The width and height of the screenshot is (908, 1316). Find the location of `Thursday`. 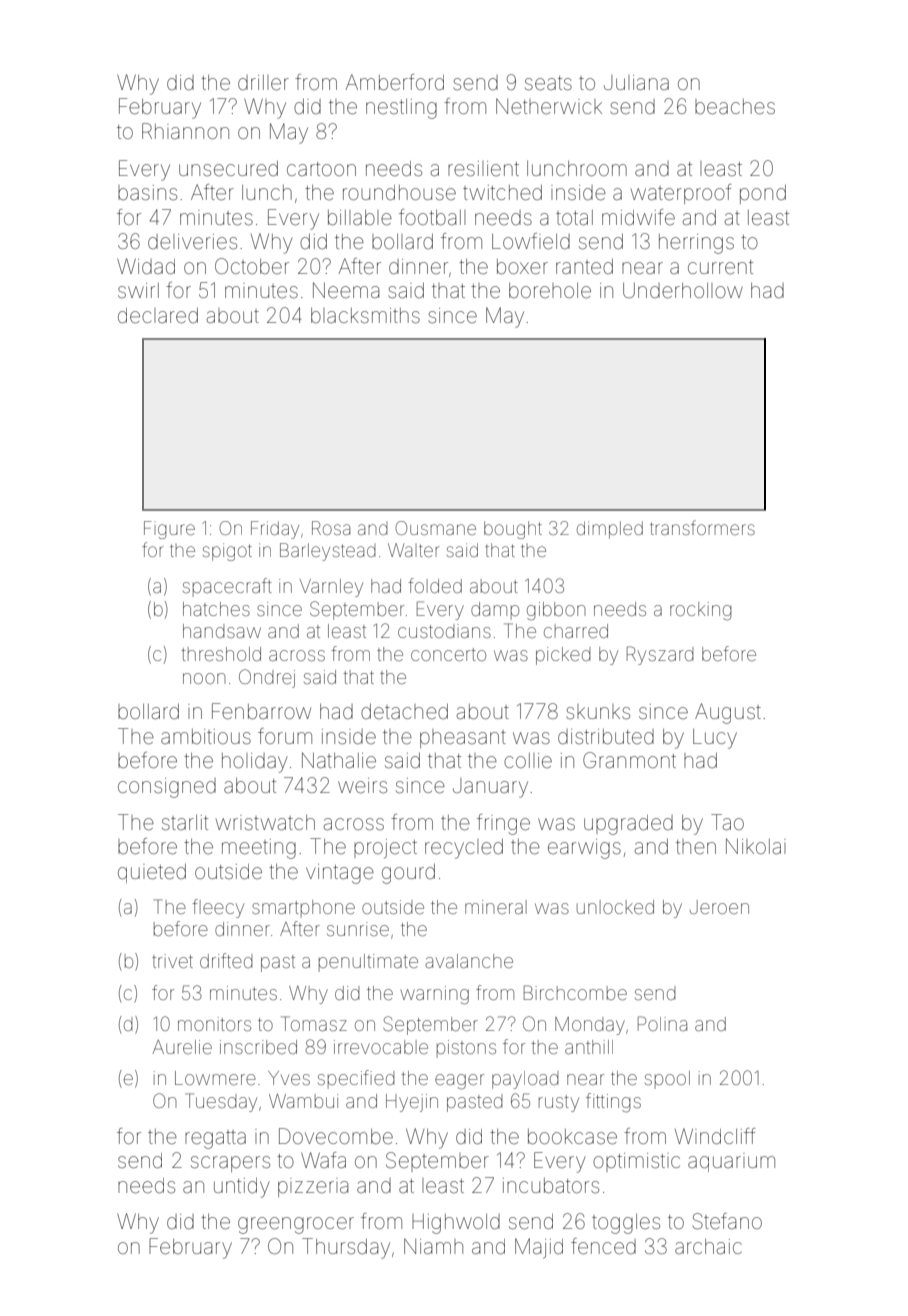

Thursday is located at coordinates (346, 1248).
